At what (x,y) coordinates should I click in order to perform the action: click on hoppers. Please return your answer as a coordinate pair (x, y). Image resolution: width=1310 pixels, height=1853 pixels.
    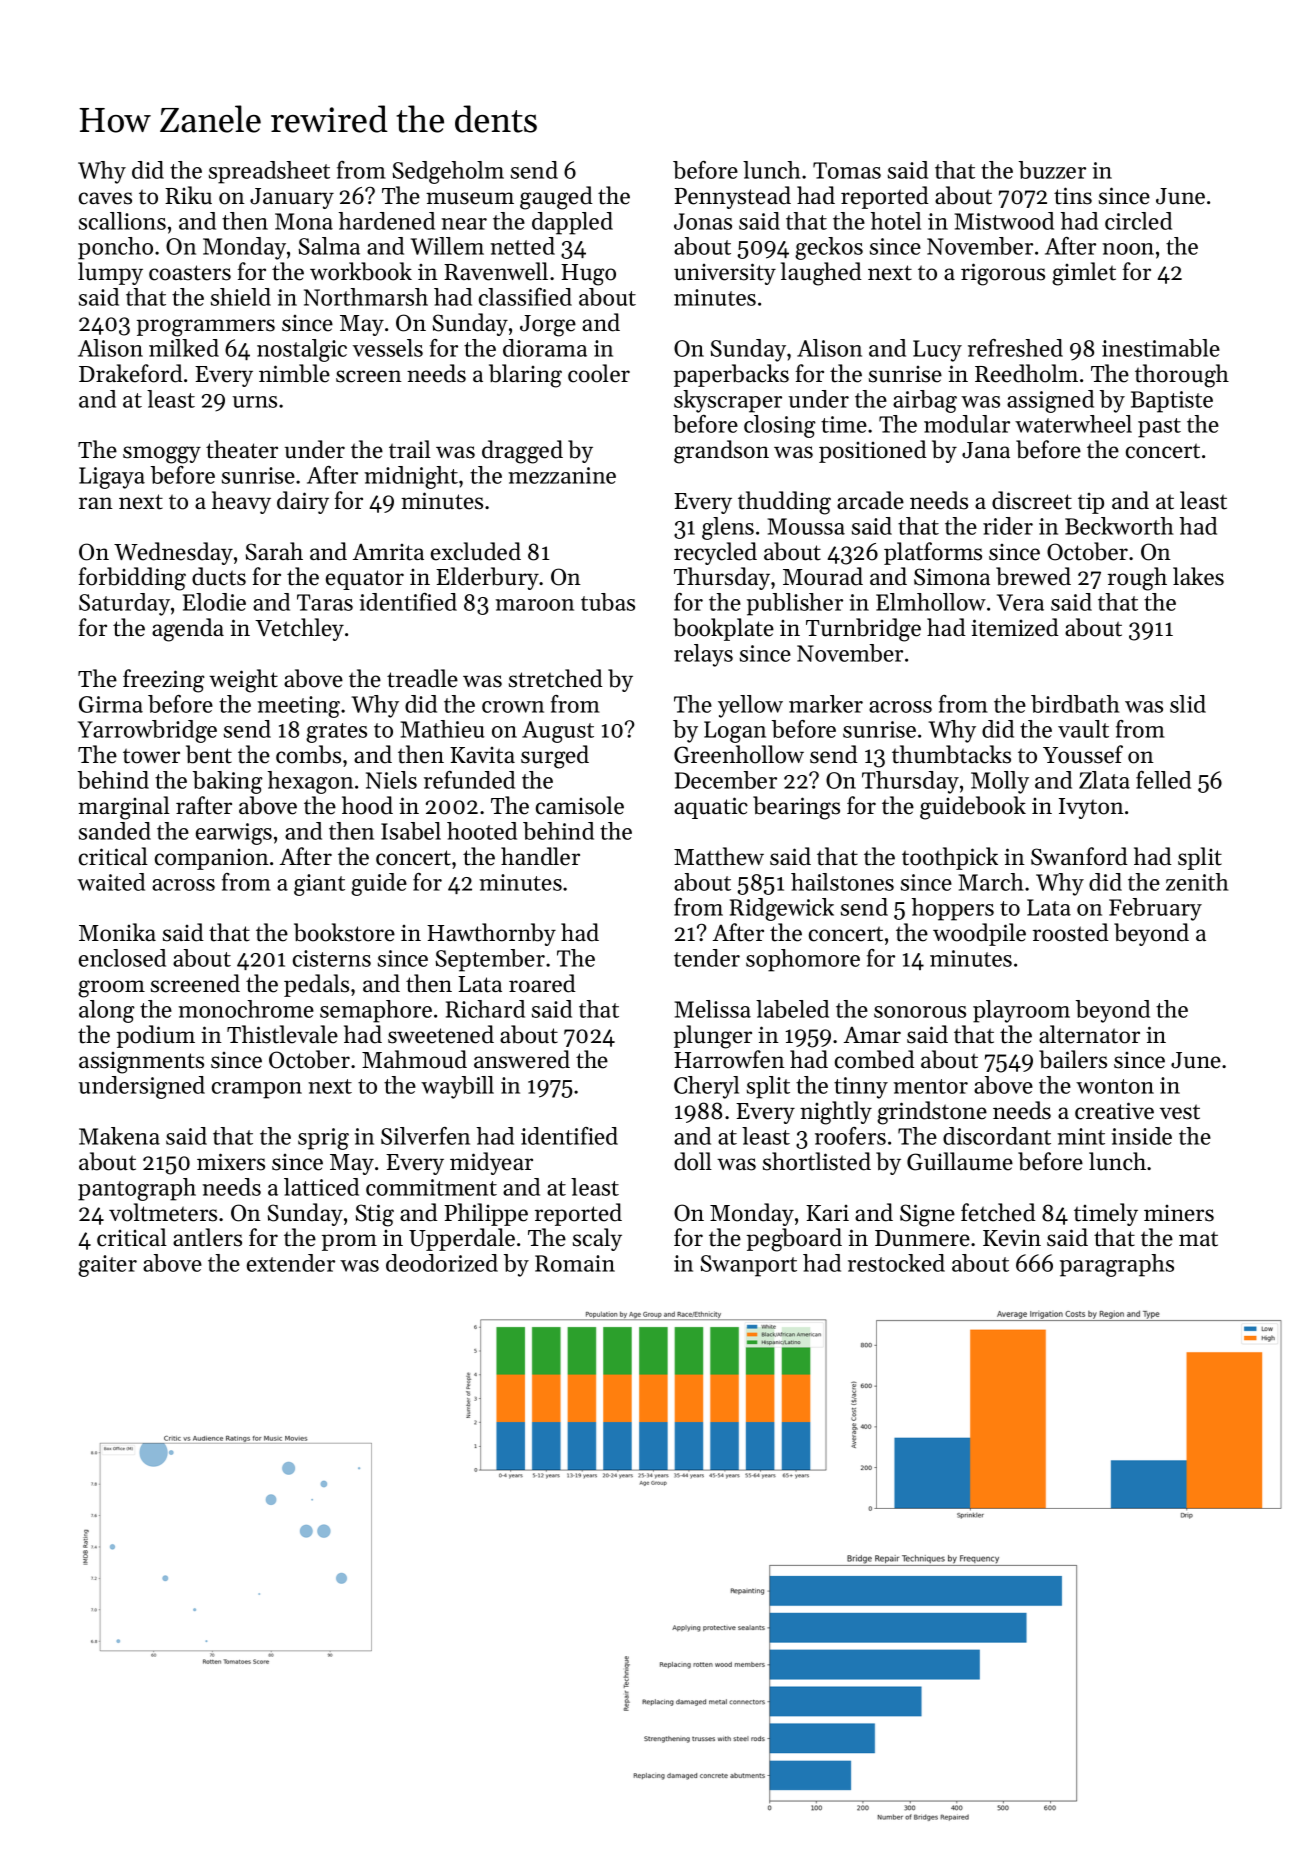
    Looking at the image, I should click on (953, 909).
